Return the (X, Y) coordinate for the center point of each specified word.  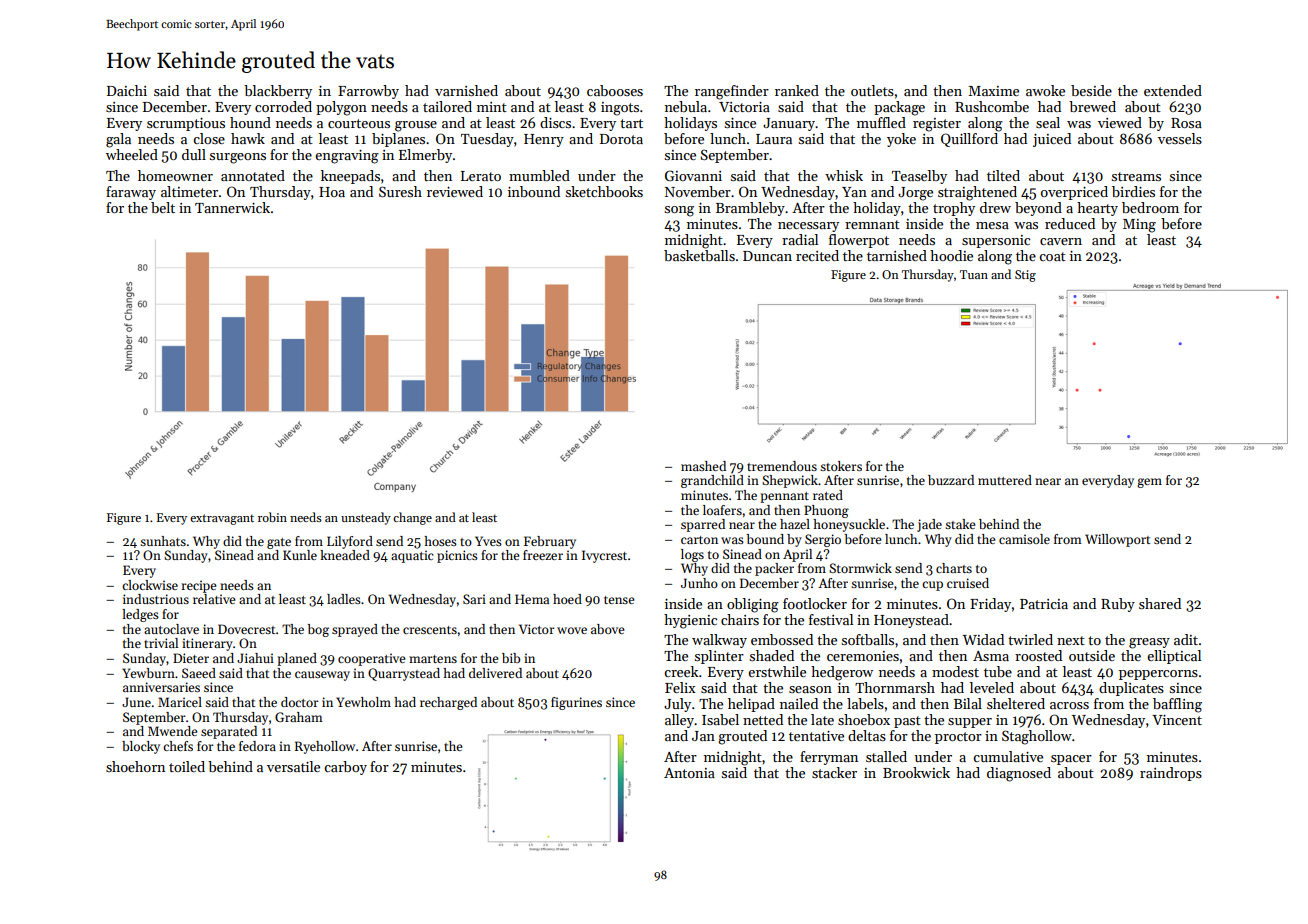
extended (1173, 90)
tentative (816, 736)
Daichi (127, 90)
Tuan (974, 274)
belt (163, 207)
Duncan (767, 256)
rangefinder (732, 92)
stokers (841, 466)
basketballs (699, 255)
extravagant (222, 519)
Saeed (199, 673)
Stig (1025, 276)
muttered (1005, 480)
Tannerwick (232, 207)
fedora (257, 746)
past (907, 722)
